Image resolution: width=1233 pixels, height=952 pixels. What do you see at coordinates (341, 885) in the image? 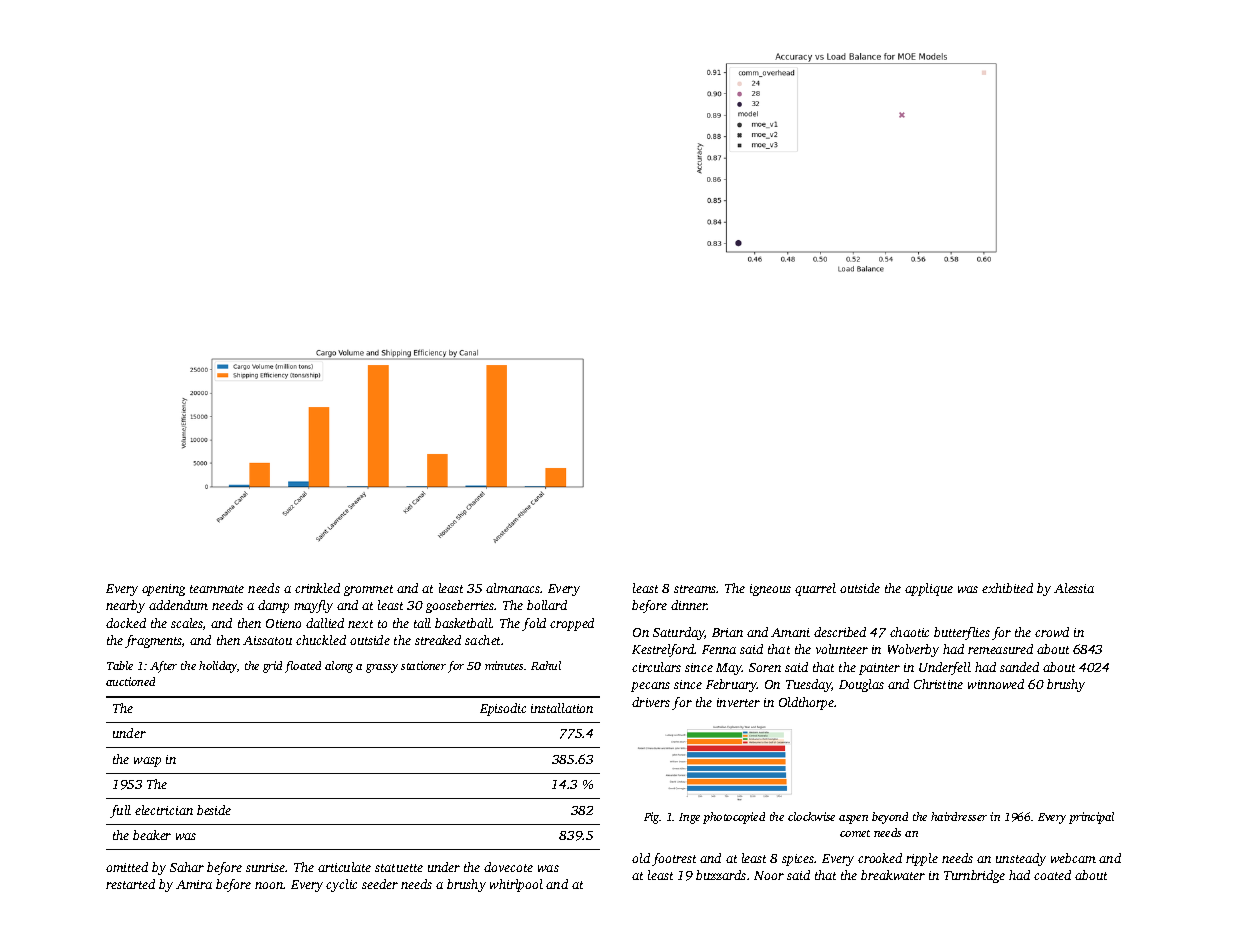
I see `cyclic` at bounding box center [341, 885].
